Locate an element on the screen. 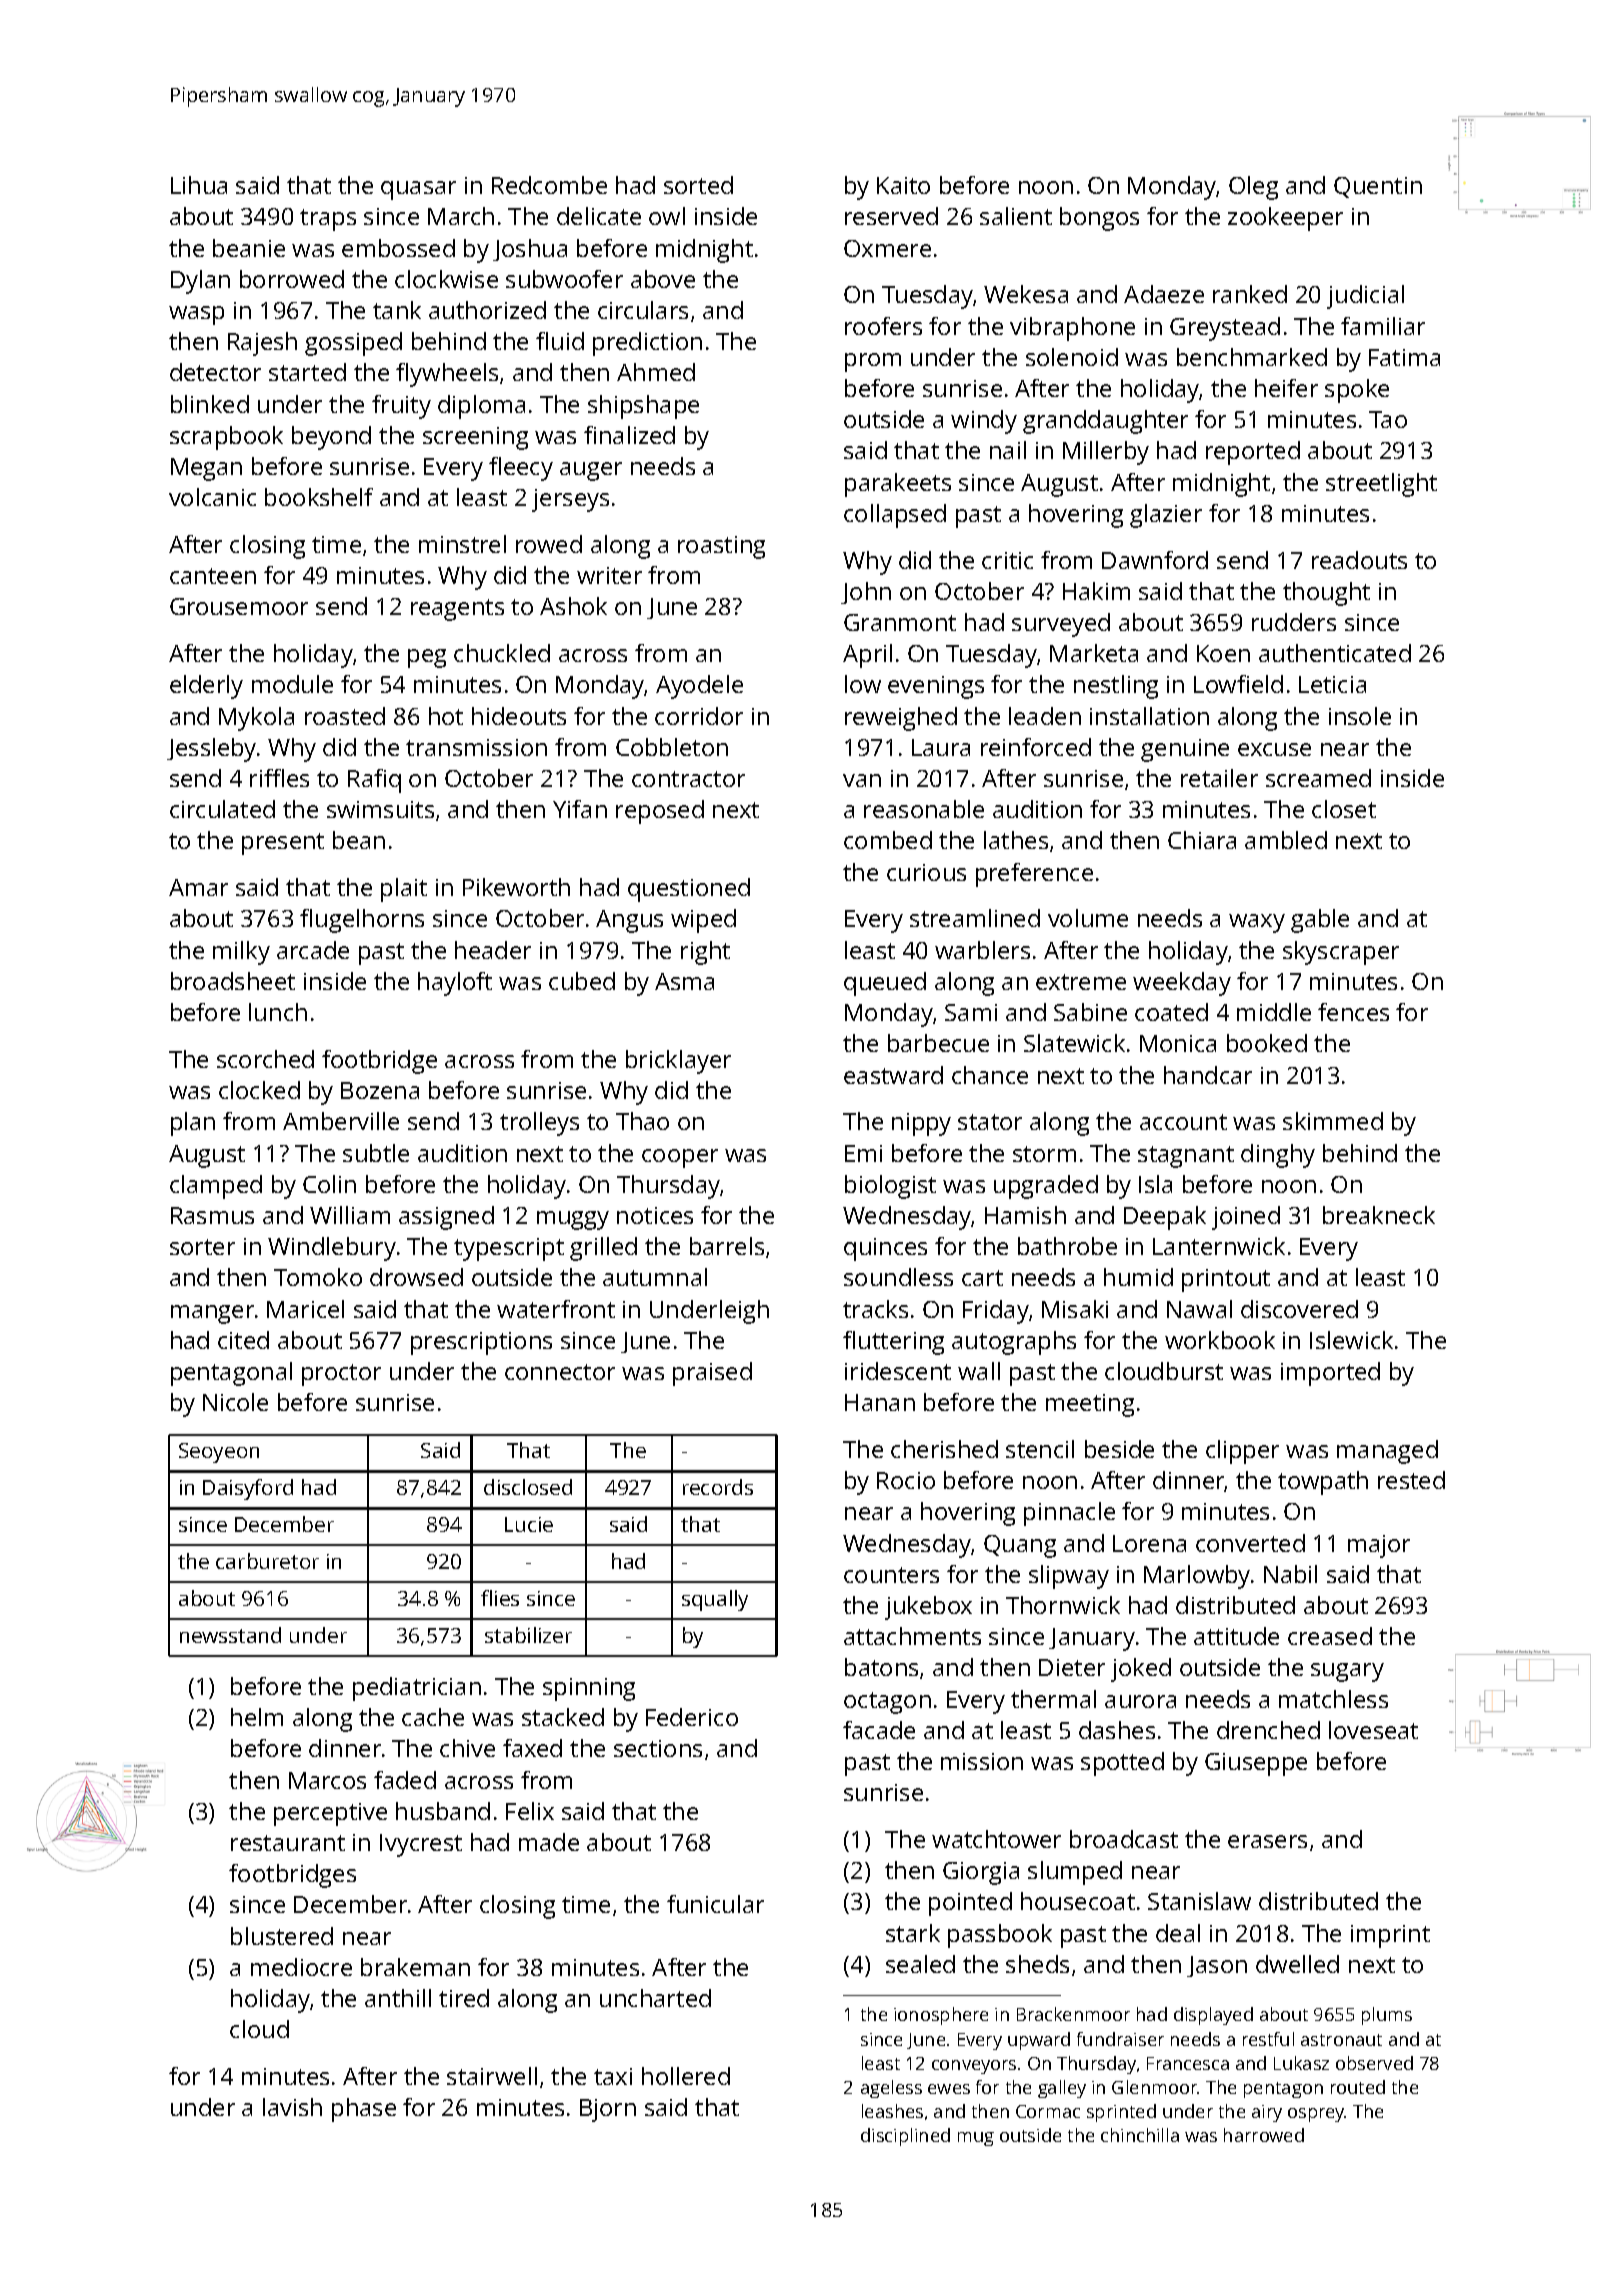  Bjorn is located at coordinates (608, 2110).
